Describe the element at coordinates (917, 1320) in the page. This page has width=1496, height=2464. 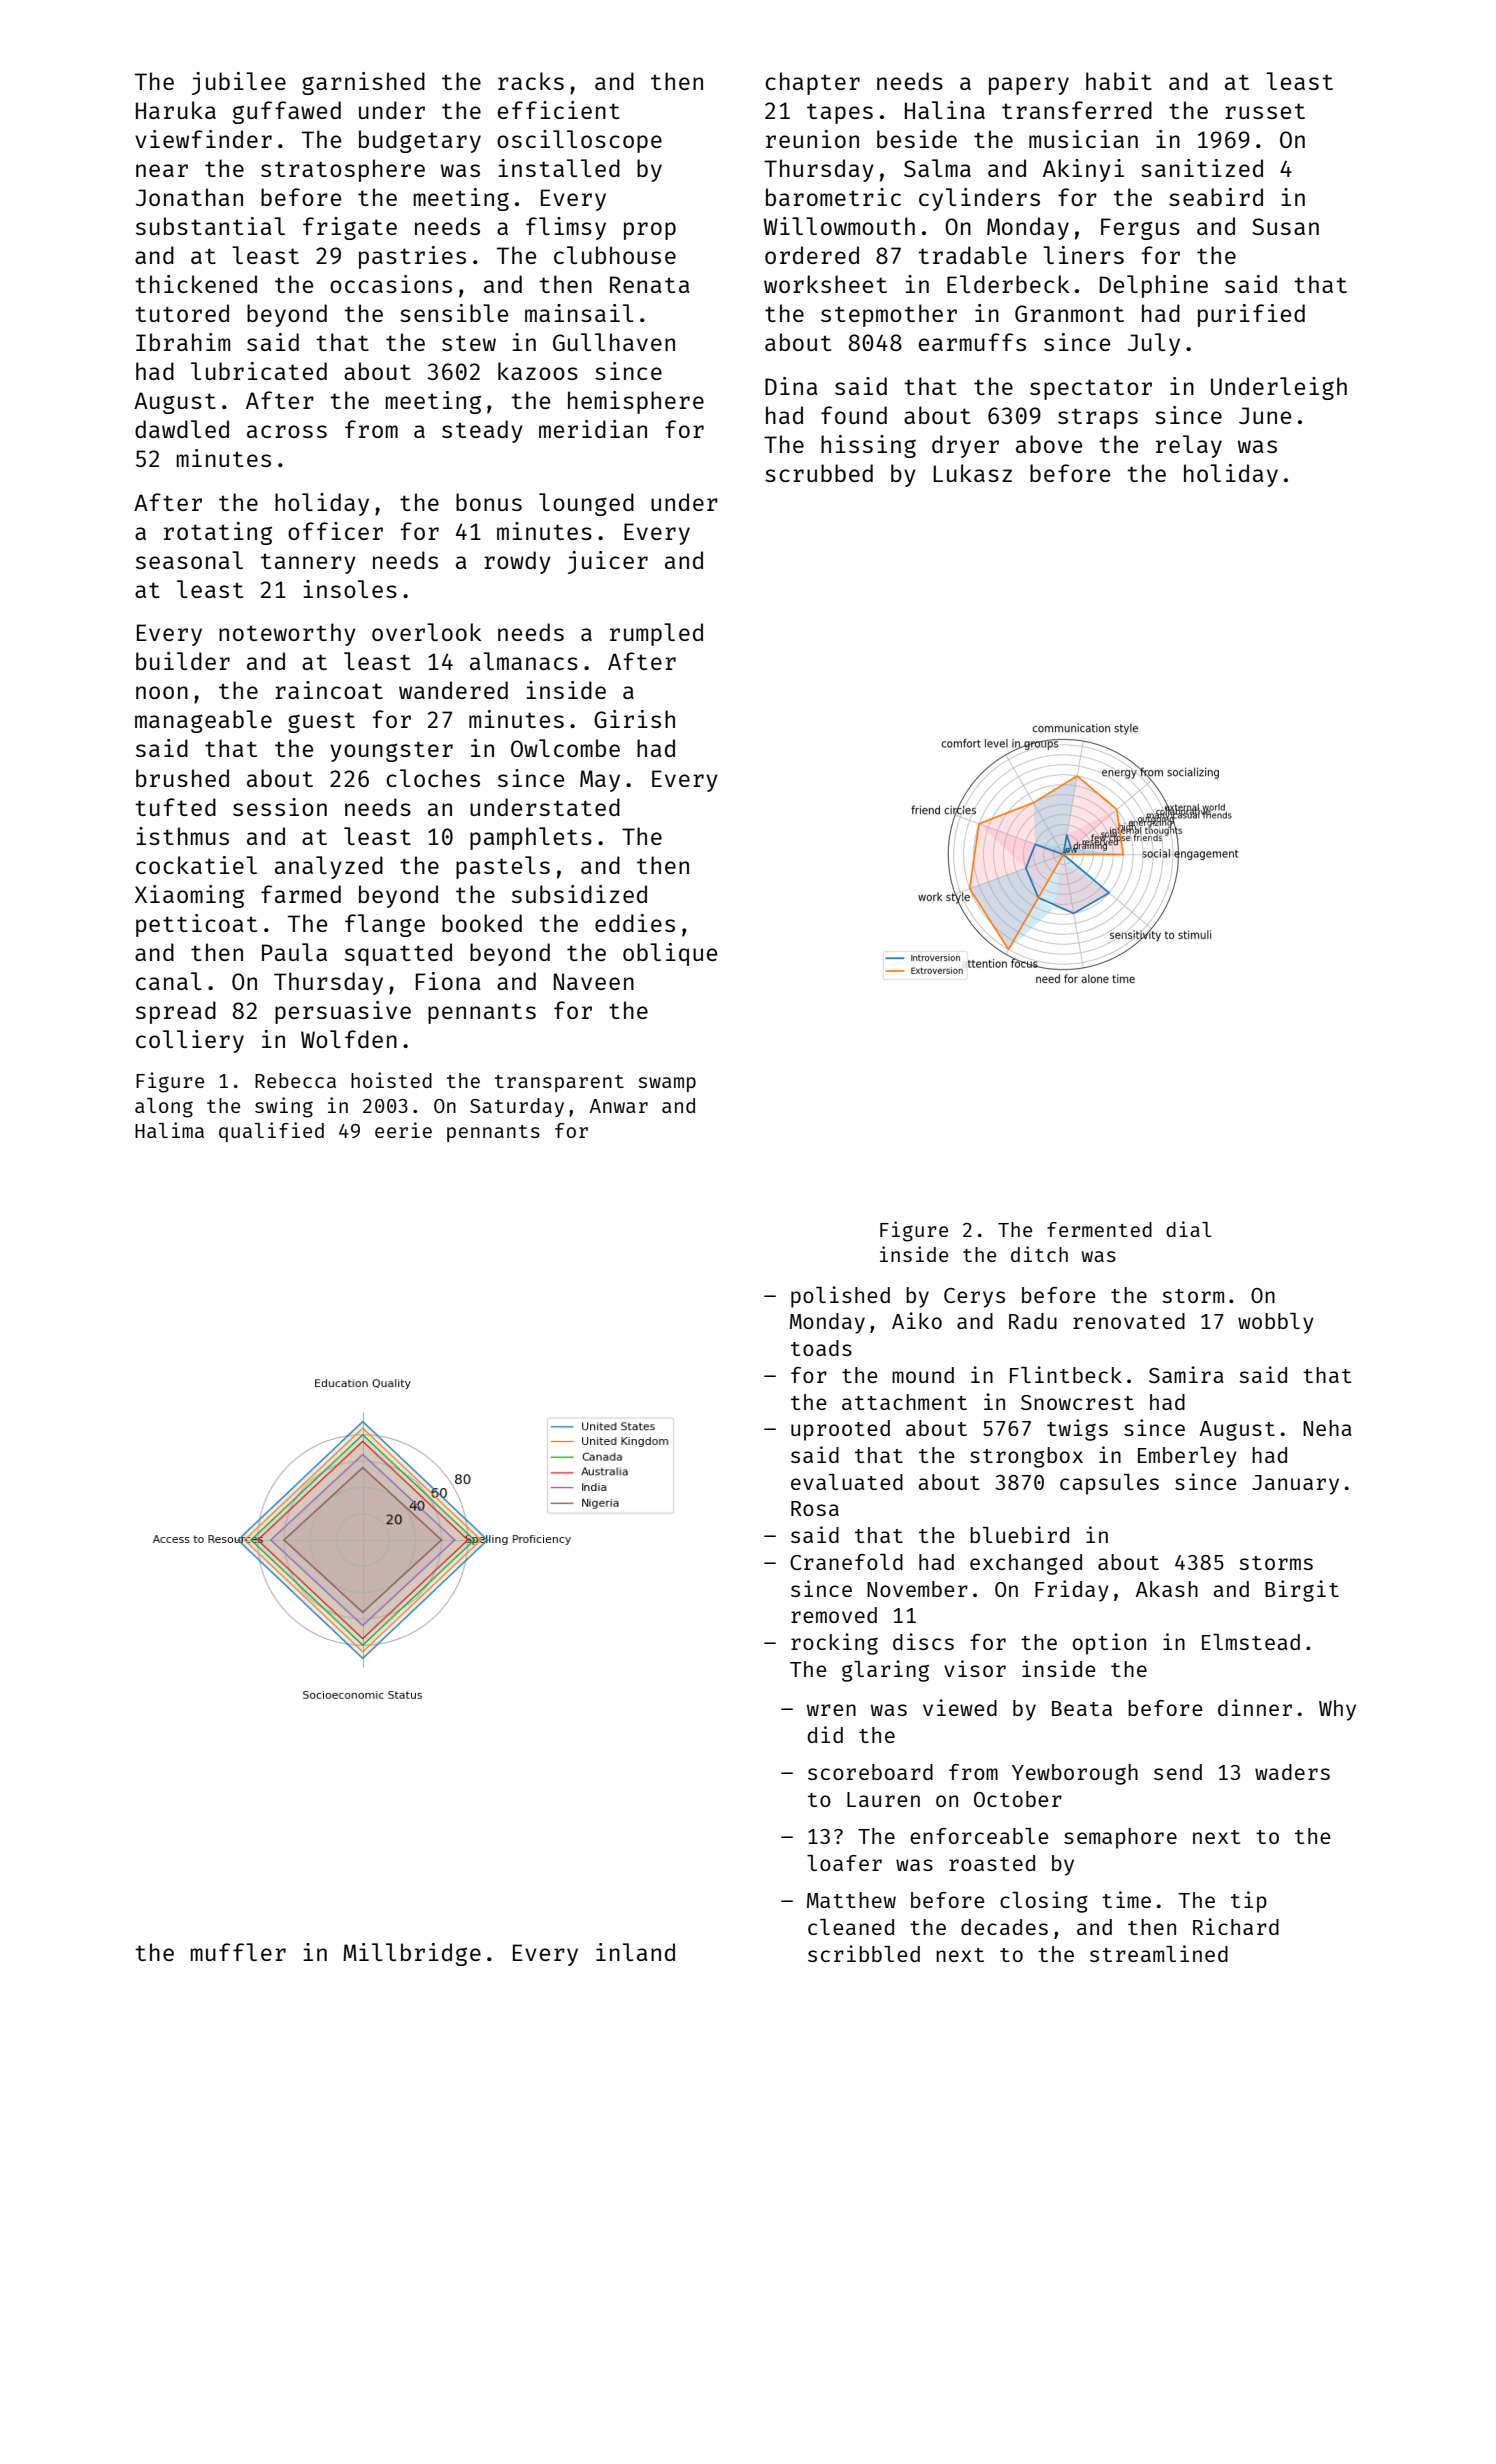
I see `Aiko` at that location.
